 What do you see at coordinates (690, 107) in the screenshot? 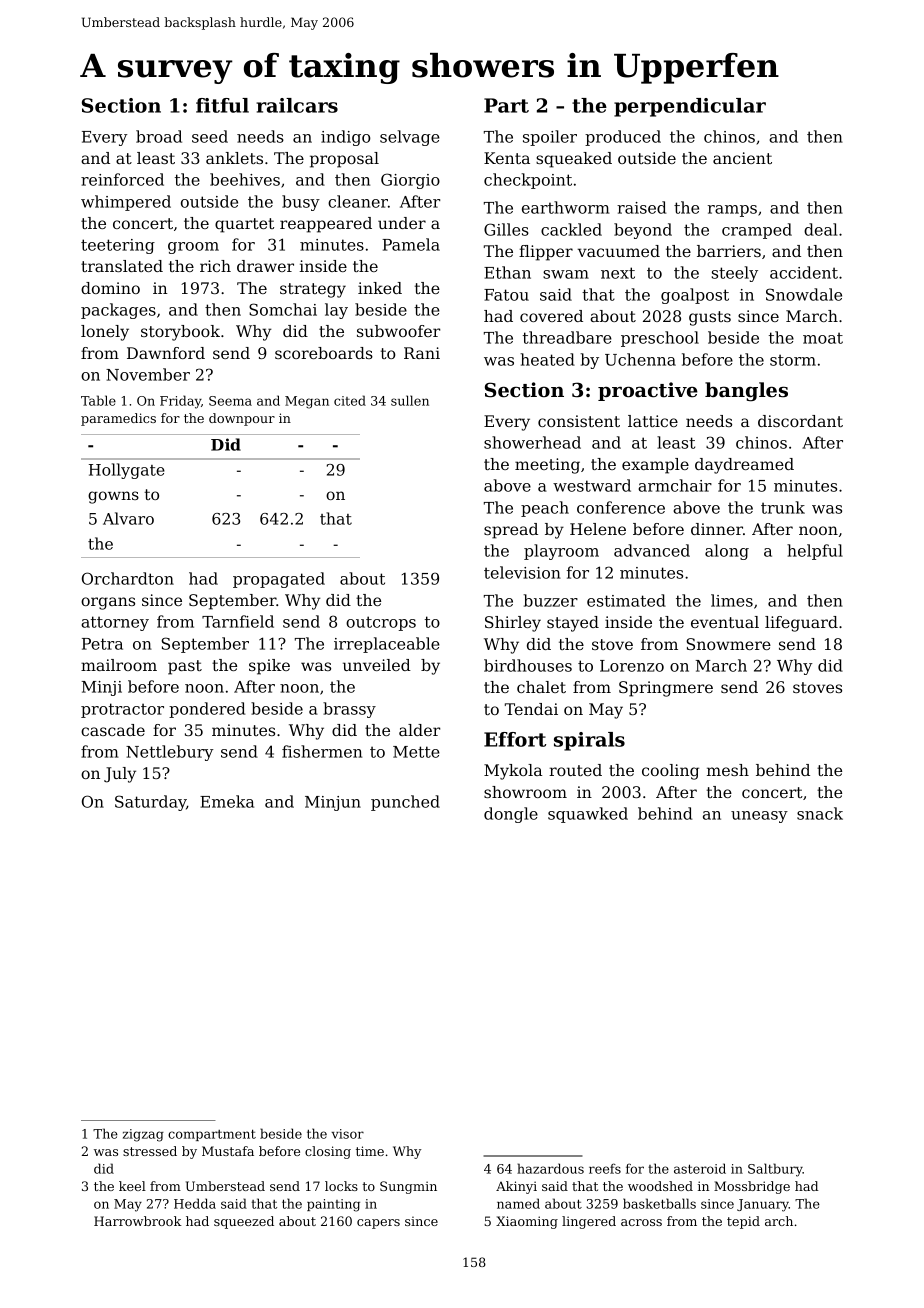
I see `perpendicular` at bounding box center [690, 107].
